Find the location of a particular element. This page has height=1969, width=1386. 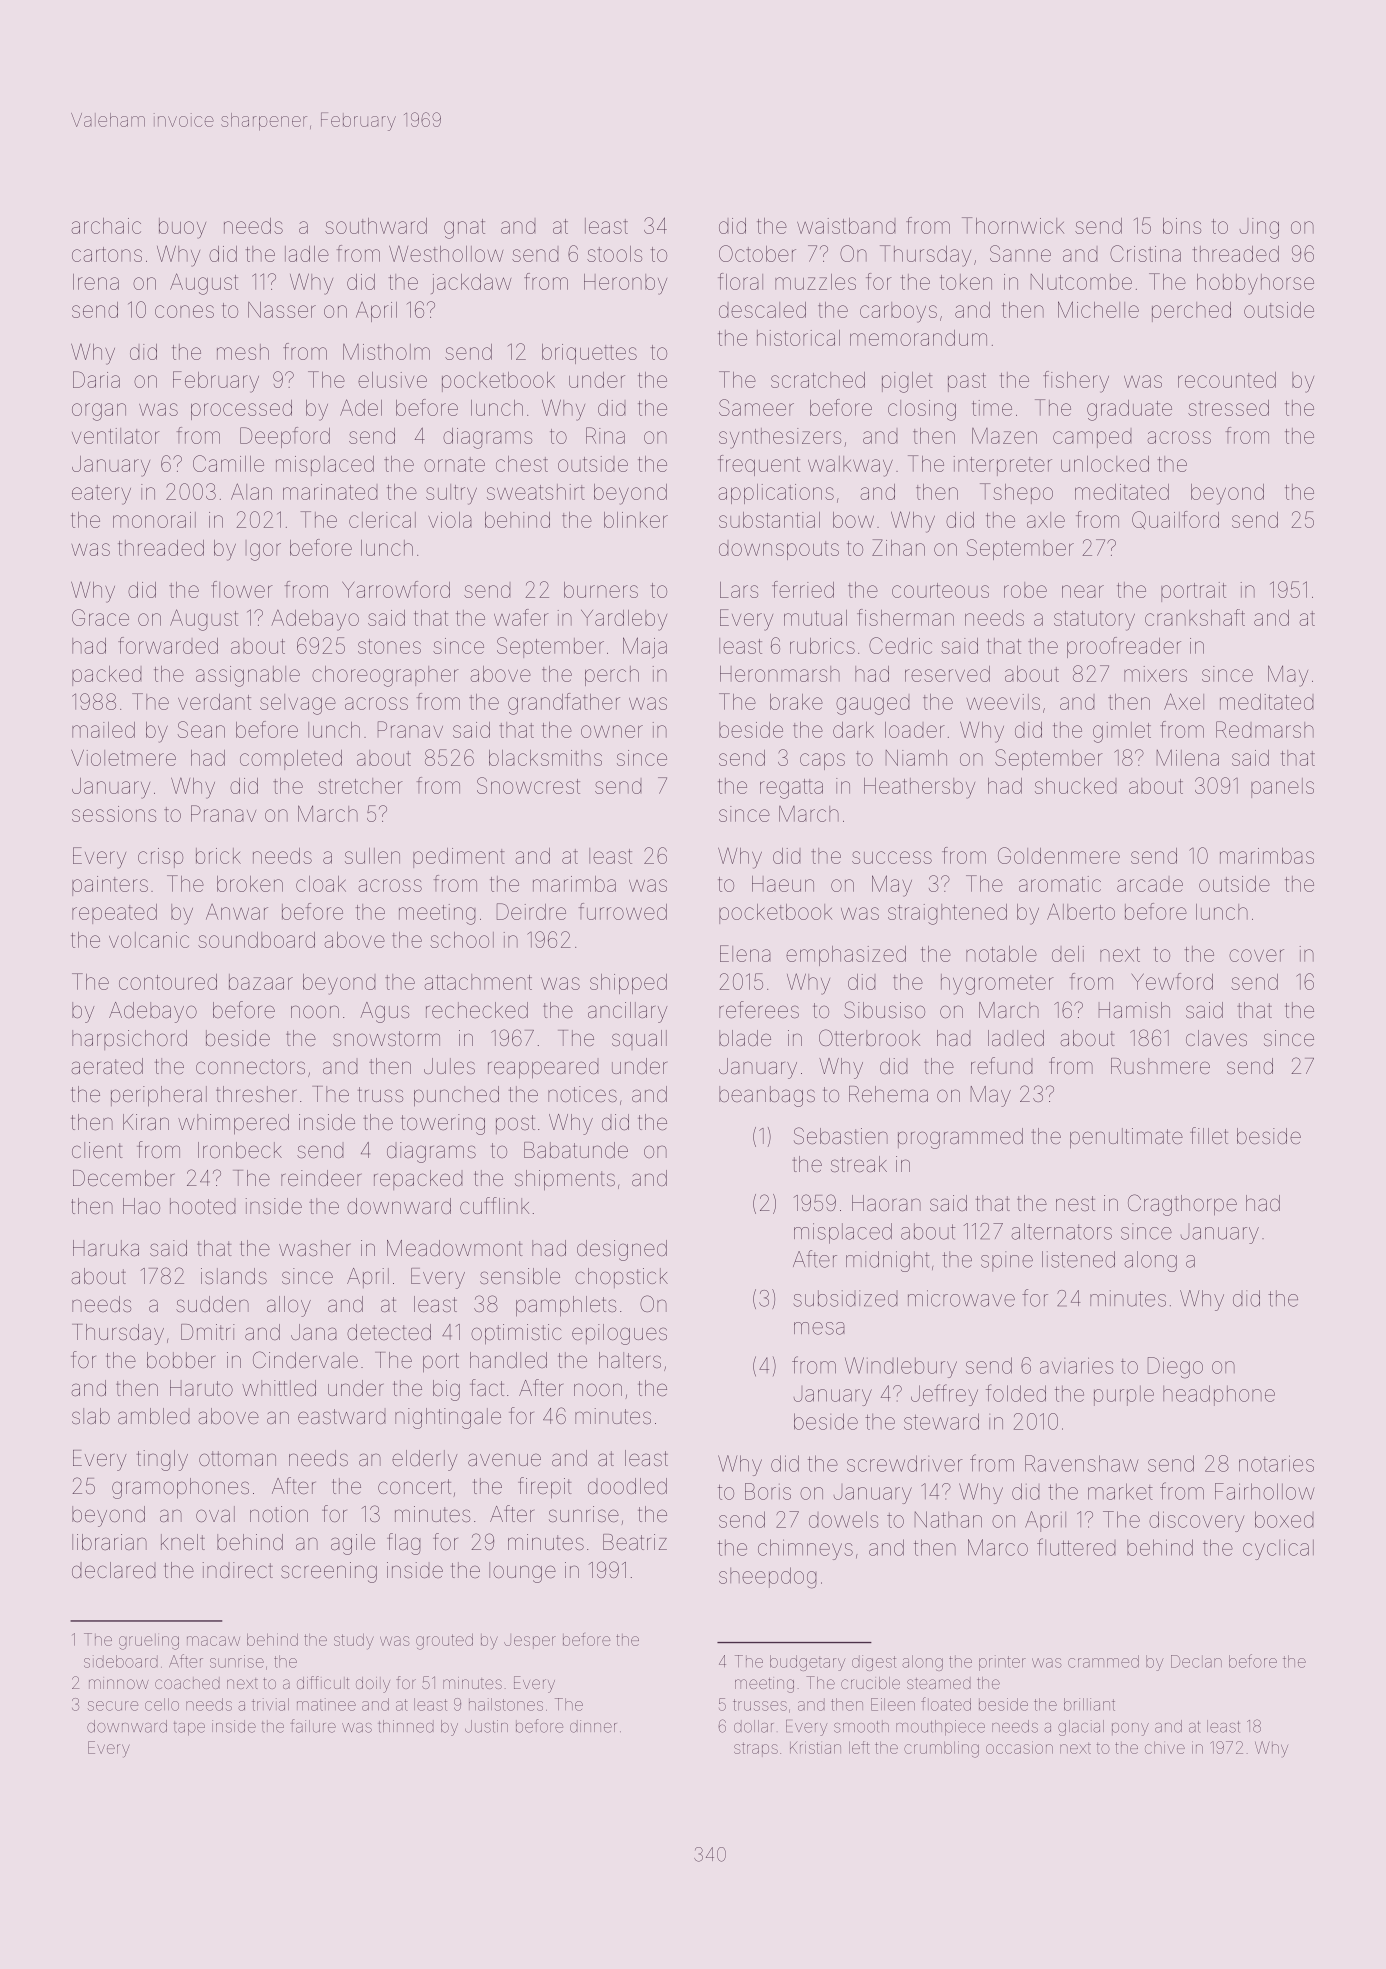

flower is located at coordinates (242, 589).
